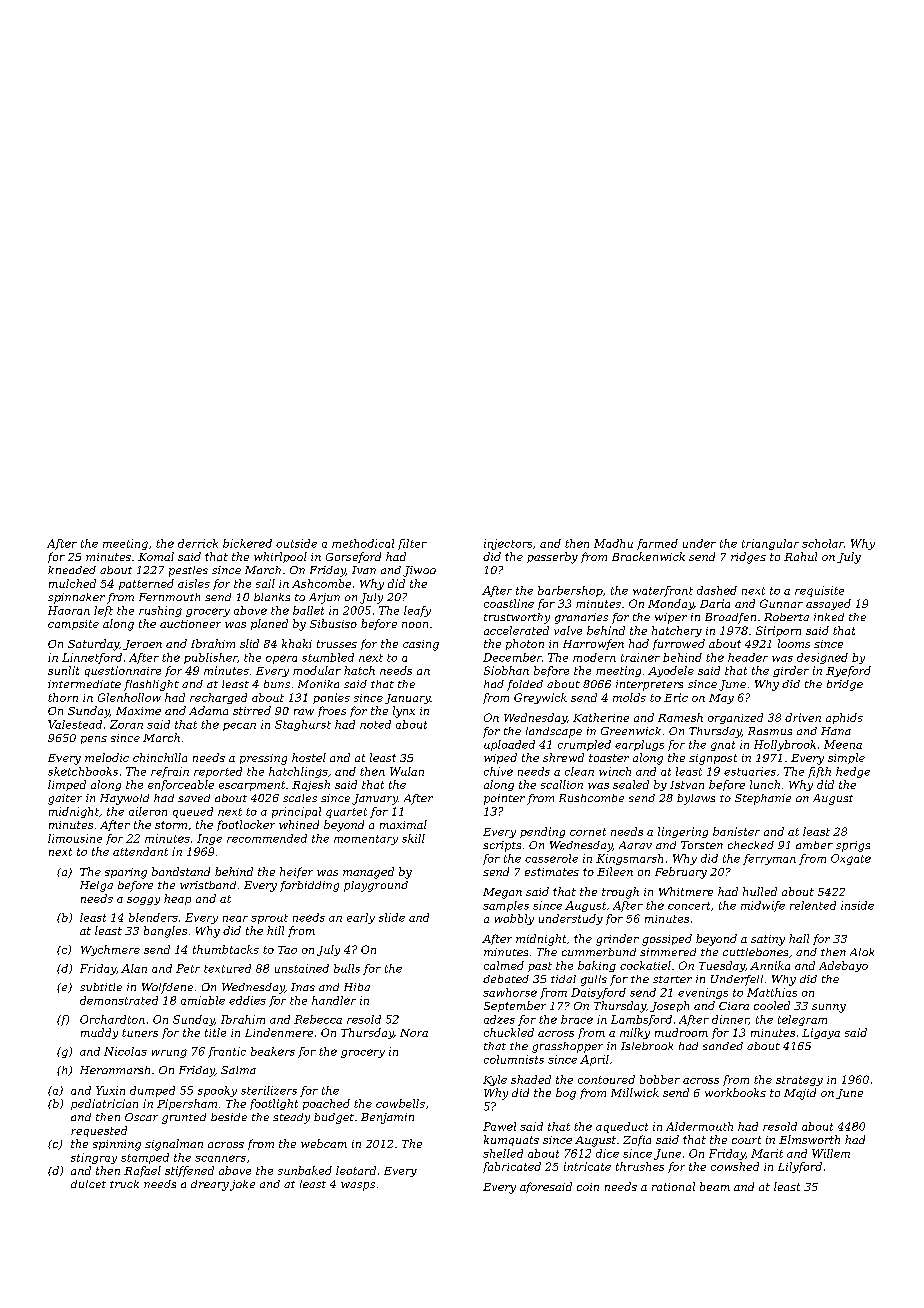 The height and width of the screenshot is (1308, 924). I want to click on Ayodele, so click(671, 671).
